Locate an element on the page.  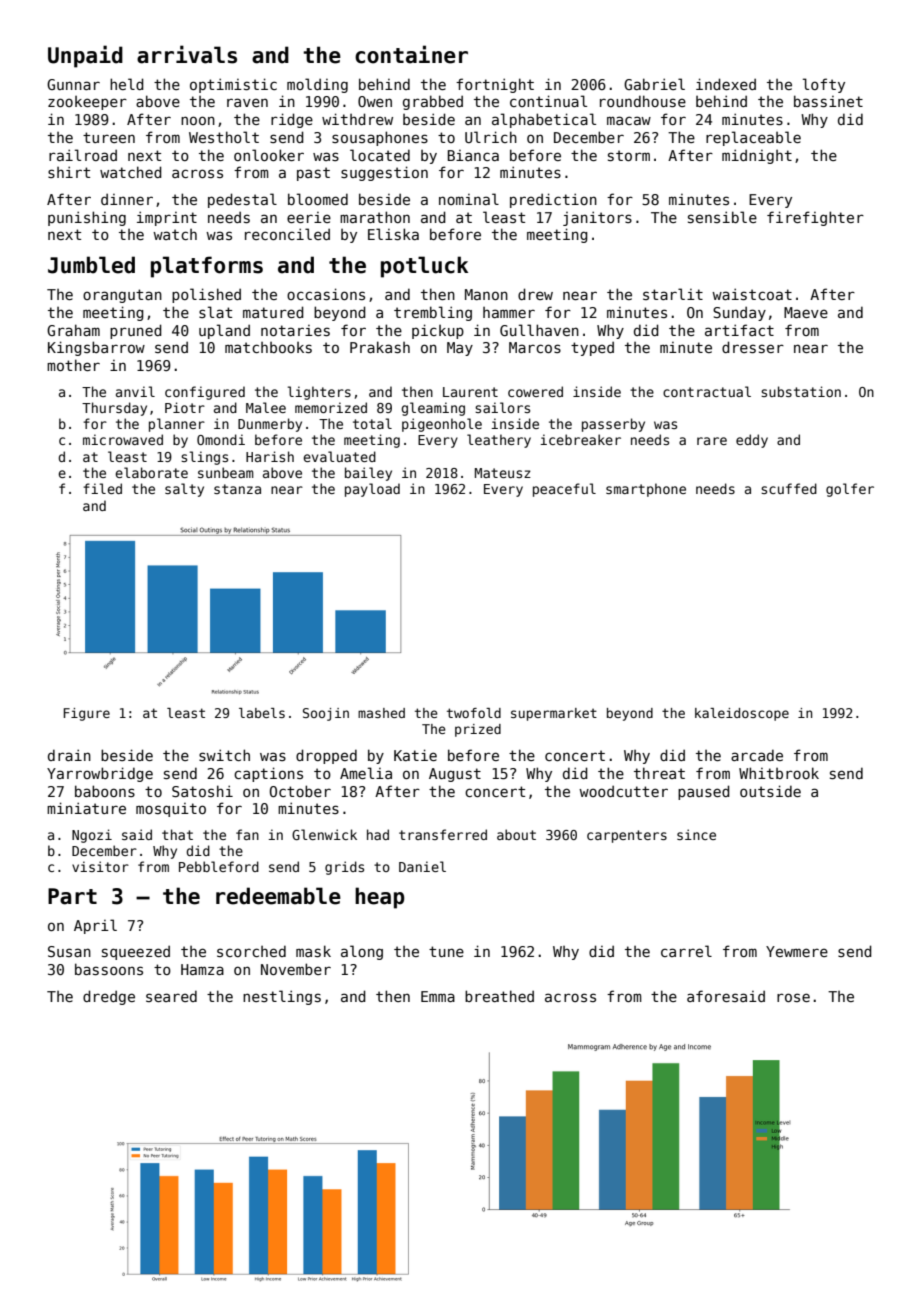
Unpaid is located at coordinates (85, 56).
